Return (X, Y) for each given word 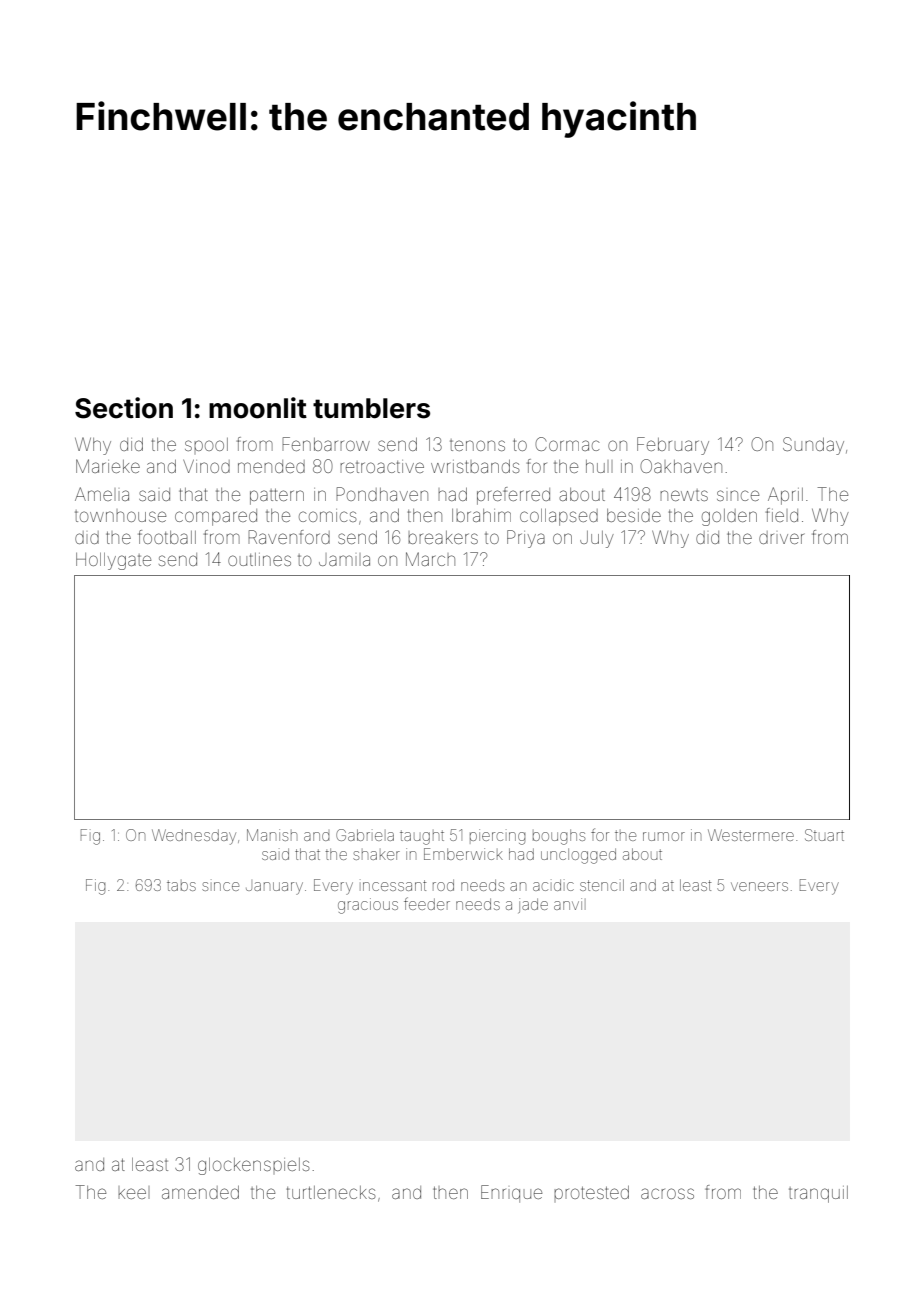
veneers (759, 886)
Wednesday (194, 837)
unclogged (578, 856)
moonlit (258, 408)
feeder (427, 903)
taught (422, 837)
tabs (181, 885)
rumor (664, 836)
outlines (259, 559)
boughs (559, 837)
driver (781, 537)
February (673, 446)
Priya (526, 539)
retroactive (382, 466)
